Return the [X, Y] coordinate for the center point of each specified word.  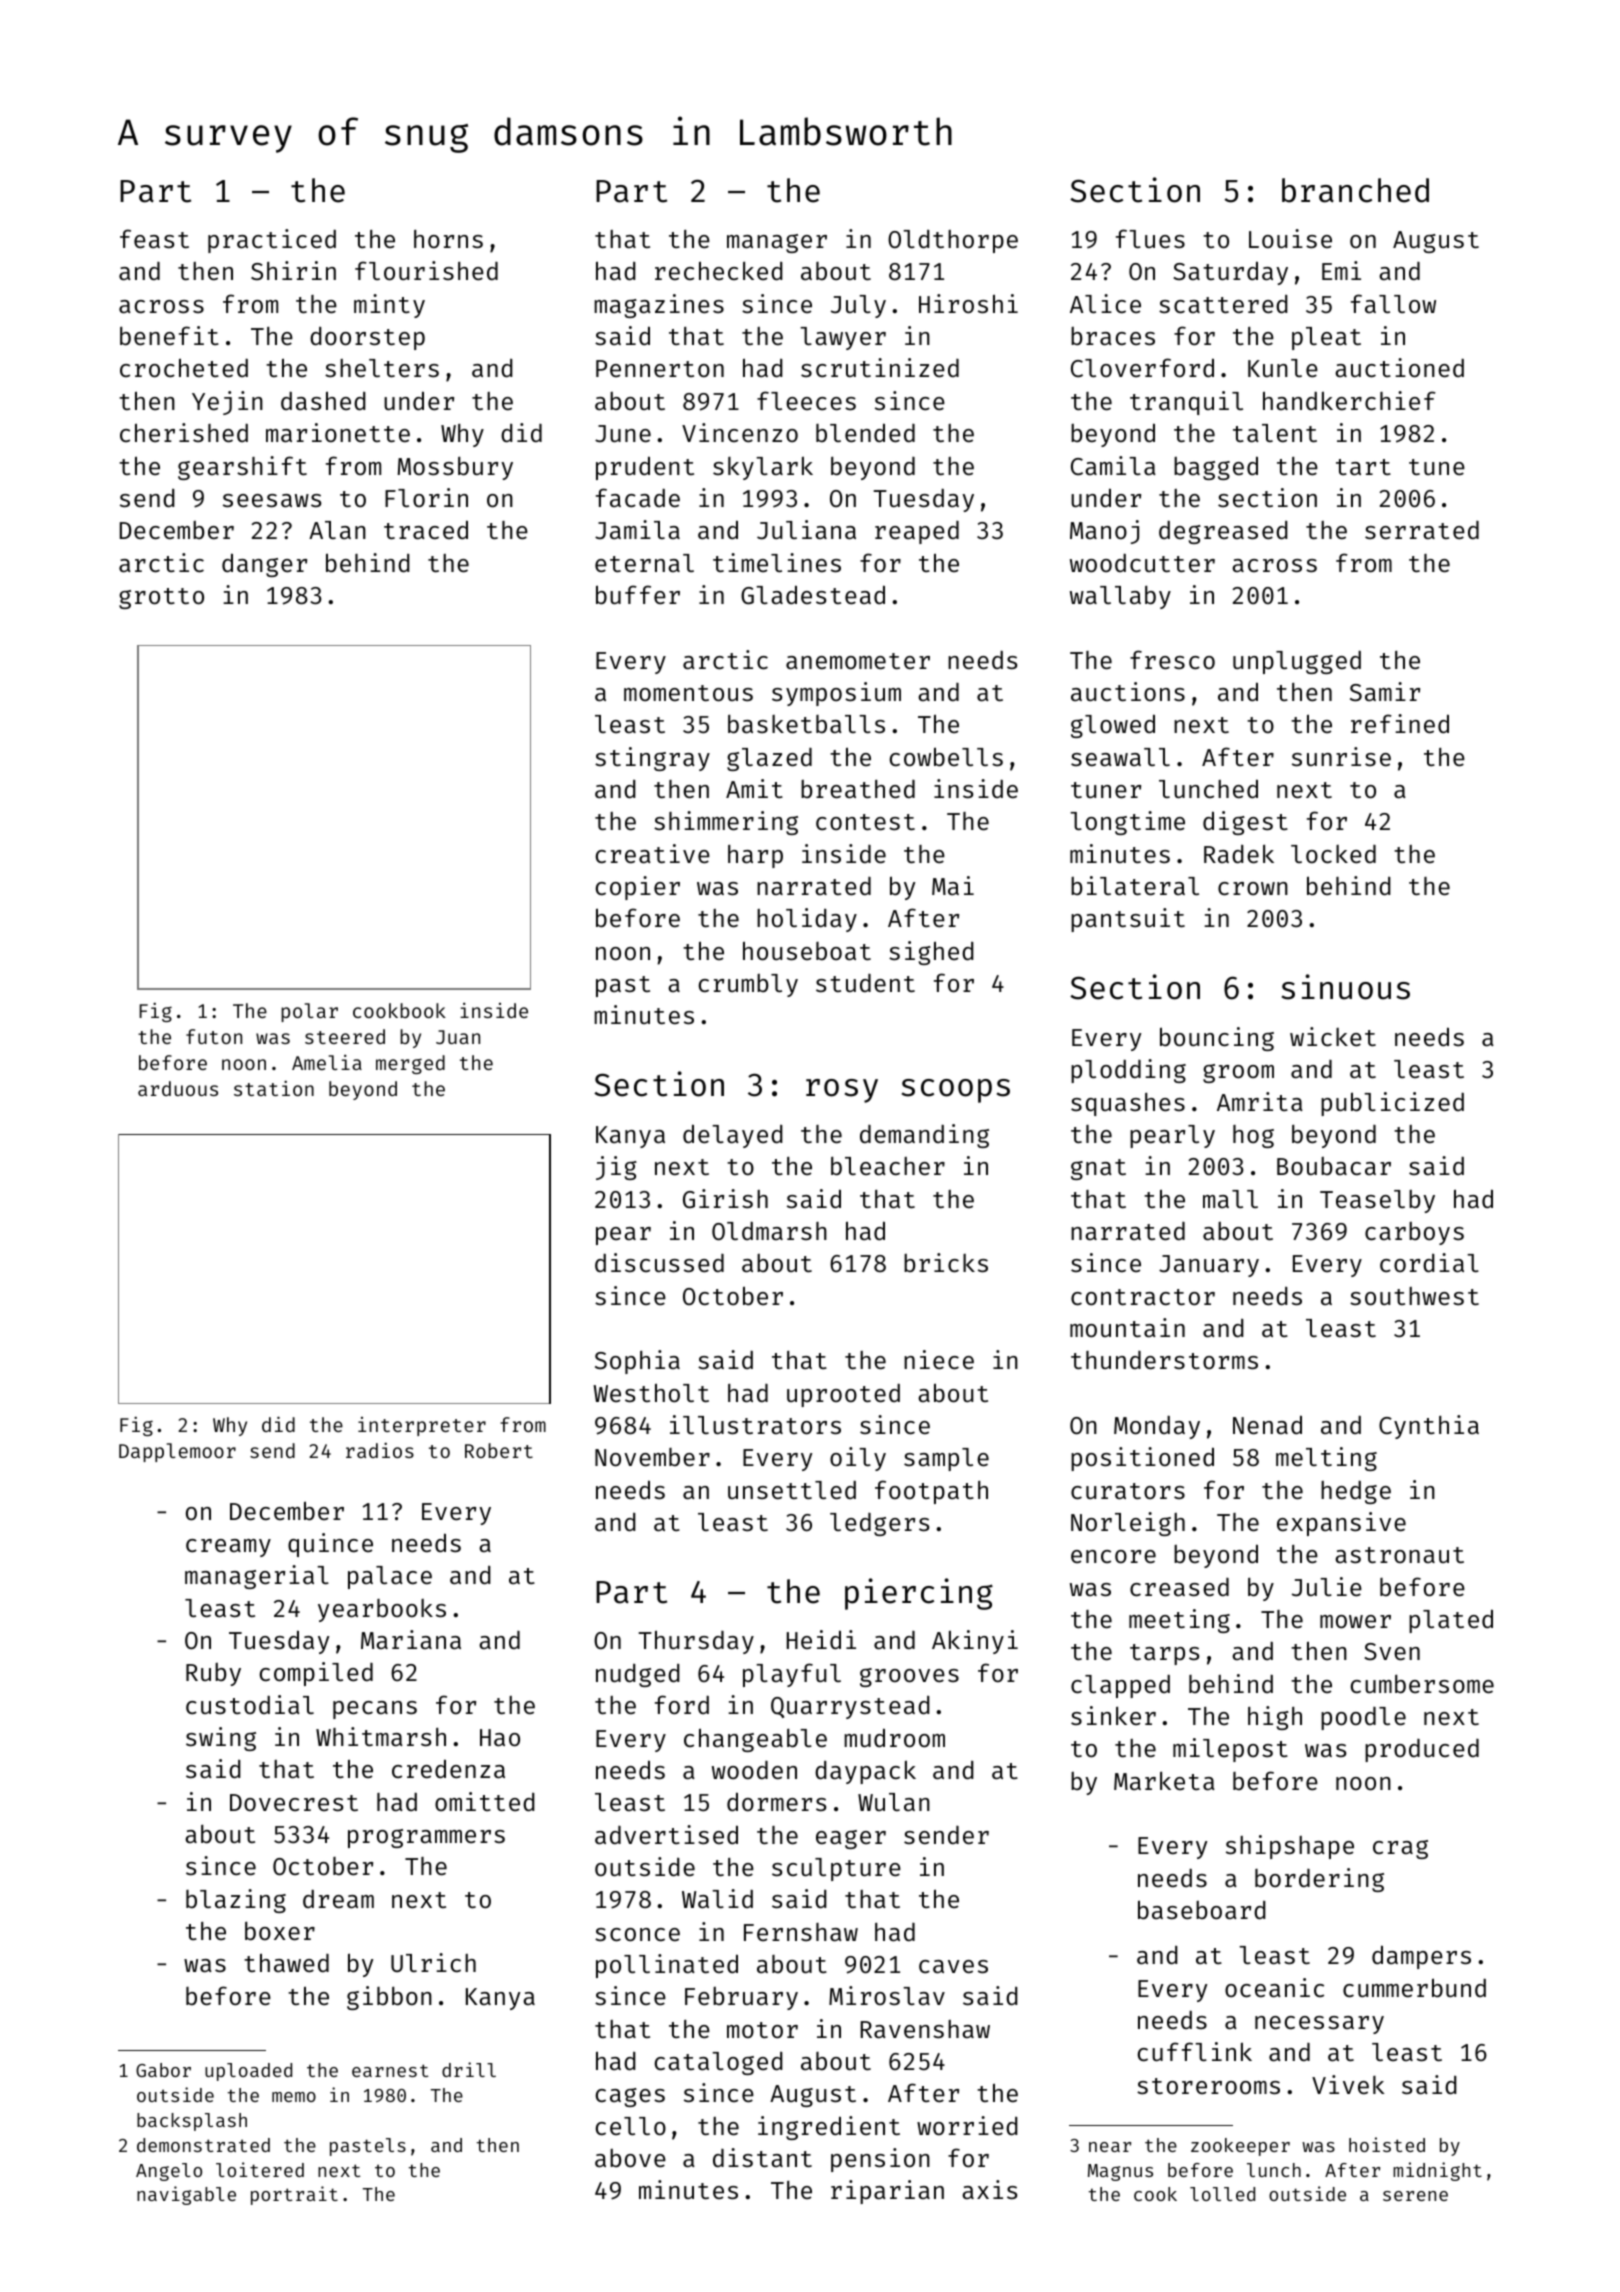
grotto [161, 598]
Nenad [1267, 1425]
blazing [236, 1901]
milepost [1230, 1750]
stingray [652, 759]
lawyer [843, 338]
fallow [1393, 304]
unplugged [1297, 662]
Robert [499, 1450]
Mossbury [455, 468]
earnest [390, 2070]
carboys [1414, 1233]
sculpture [836, 1869]
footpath [931, 1492]
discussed [659, 1263]
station [274, 1088]
